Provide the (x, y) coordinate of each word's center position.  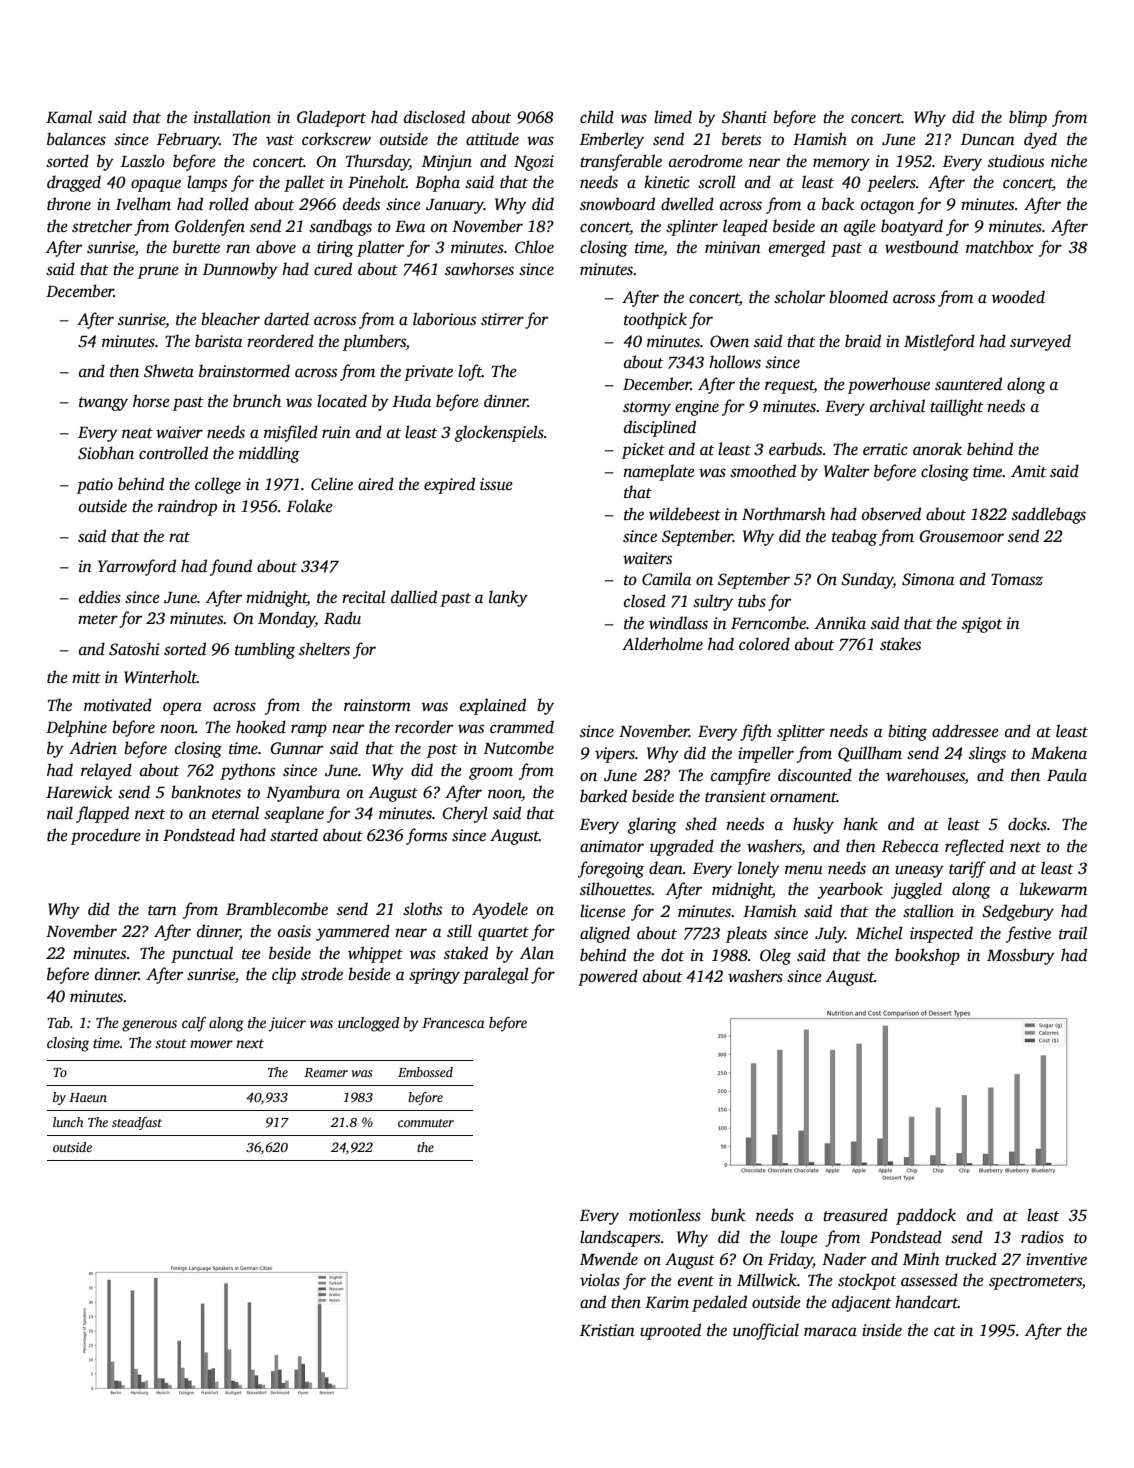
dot (672, 955)
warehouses (925, 775)
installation (232, 117)
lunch (68, 1122)
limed (673, 117)
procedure (106, 836)
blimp (1028, 118)
